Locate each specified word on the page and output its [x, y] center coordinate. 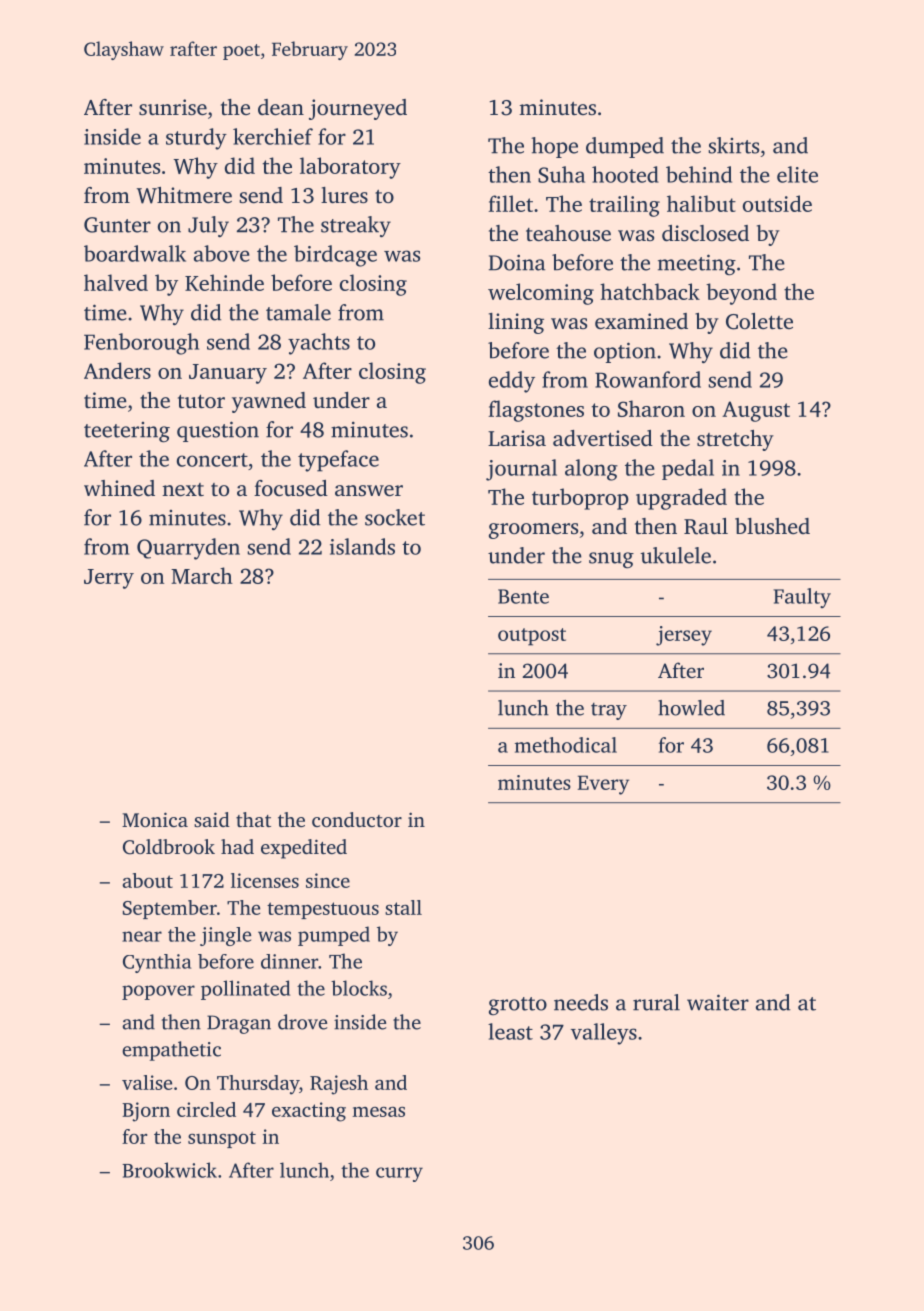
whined [119, 488]
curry [399, 1174]
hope [554, 147]
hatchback [650, 291]
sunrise [173, 107]
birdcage [335, 256]
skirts [733, 145]
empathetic [171, 1051]
